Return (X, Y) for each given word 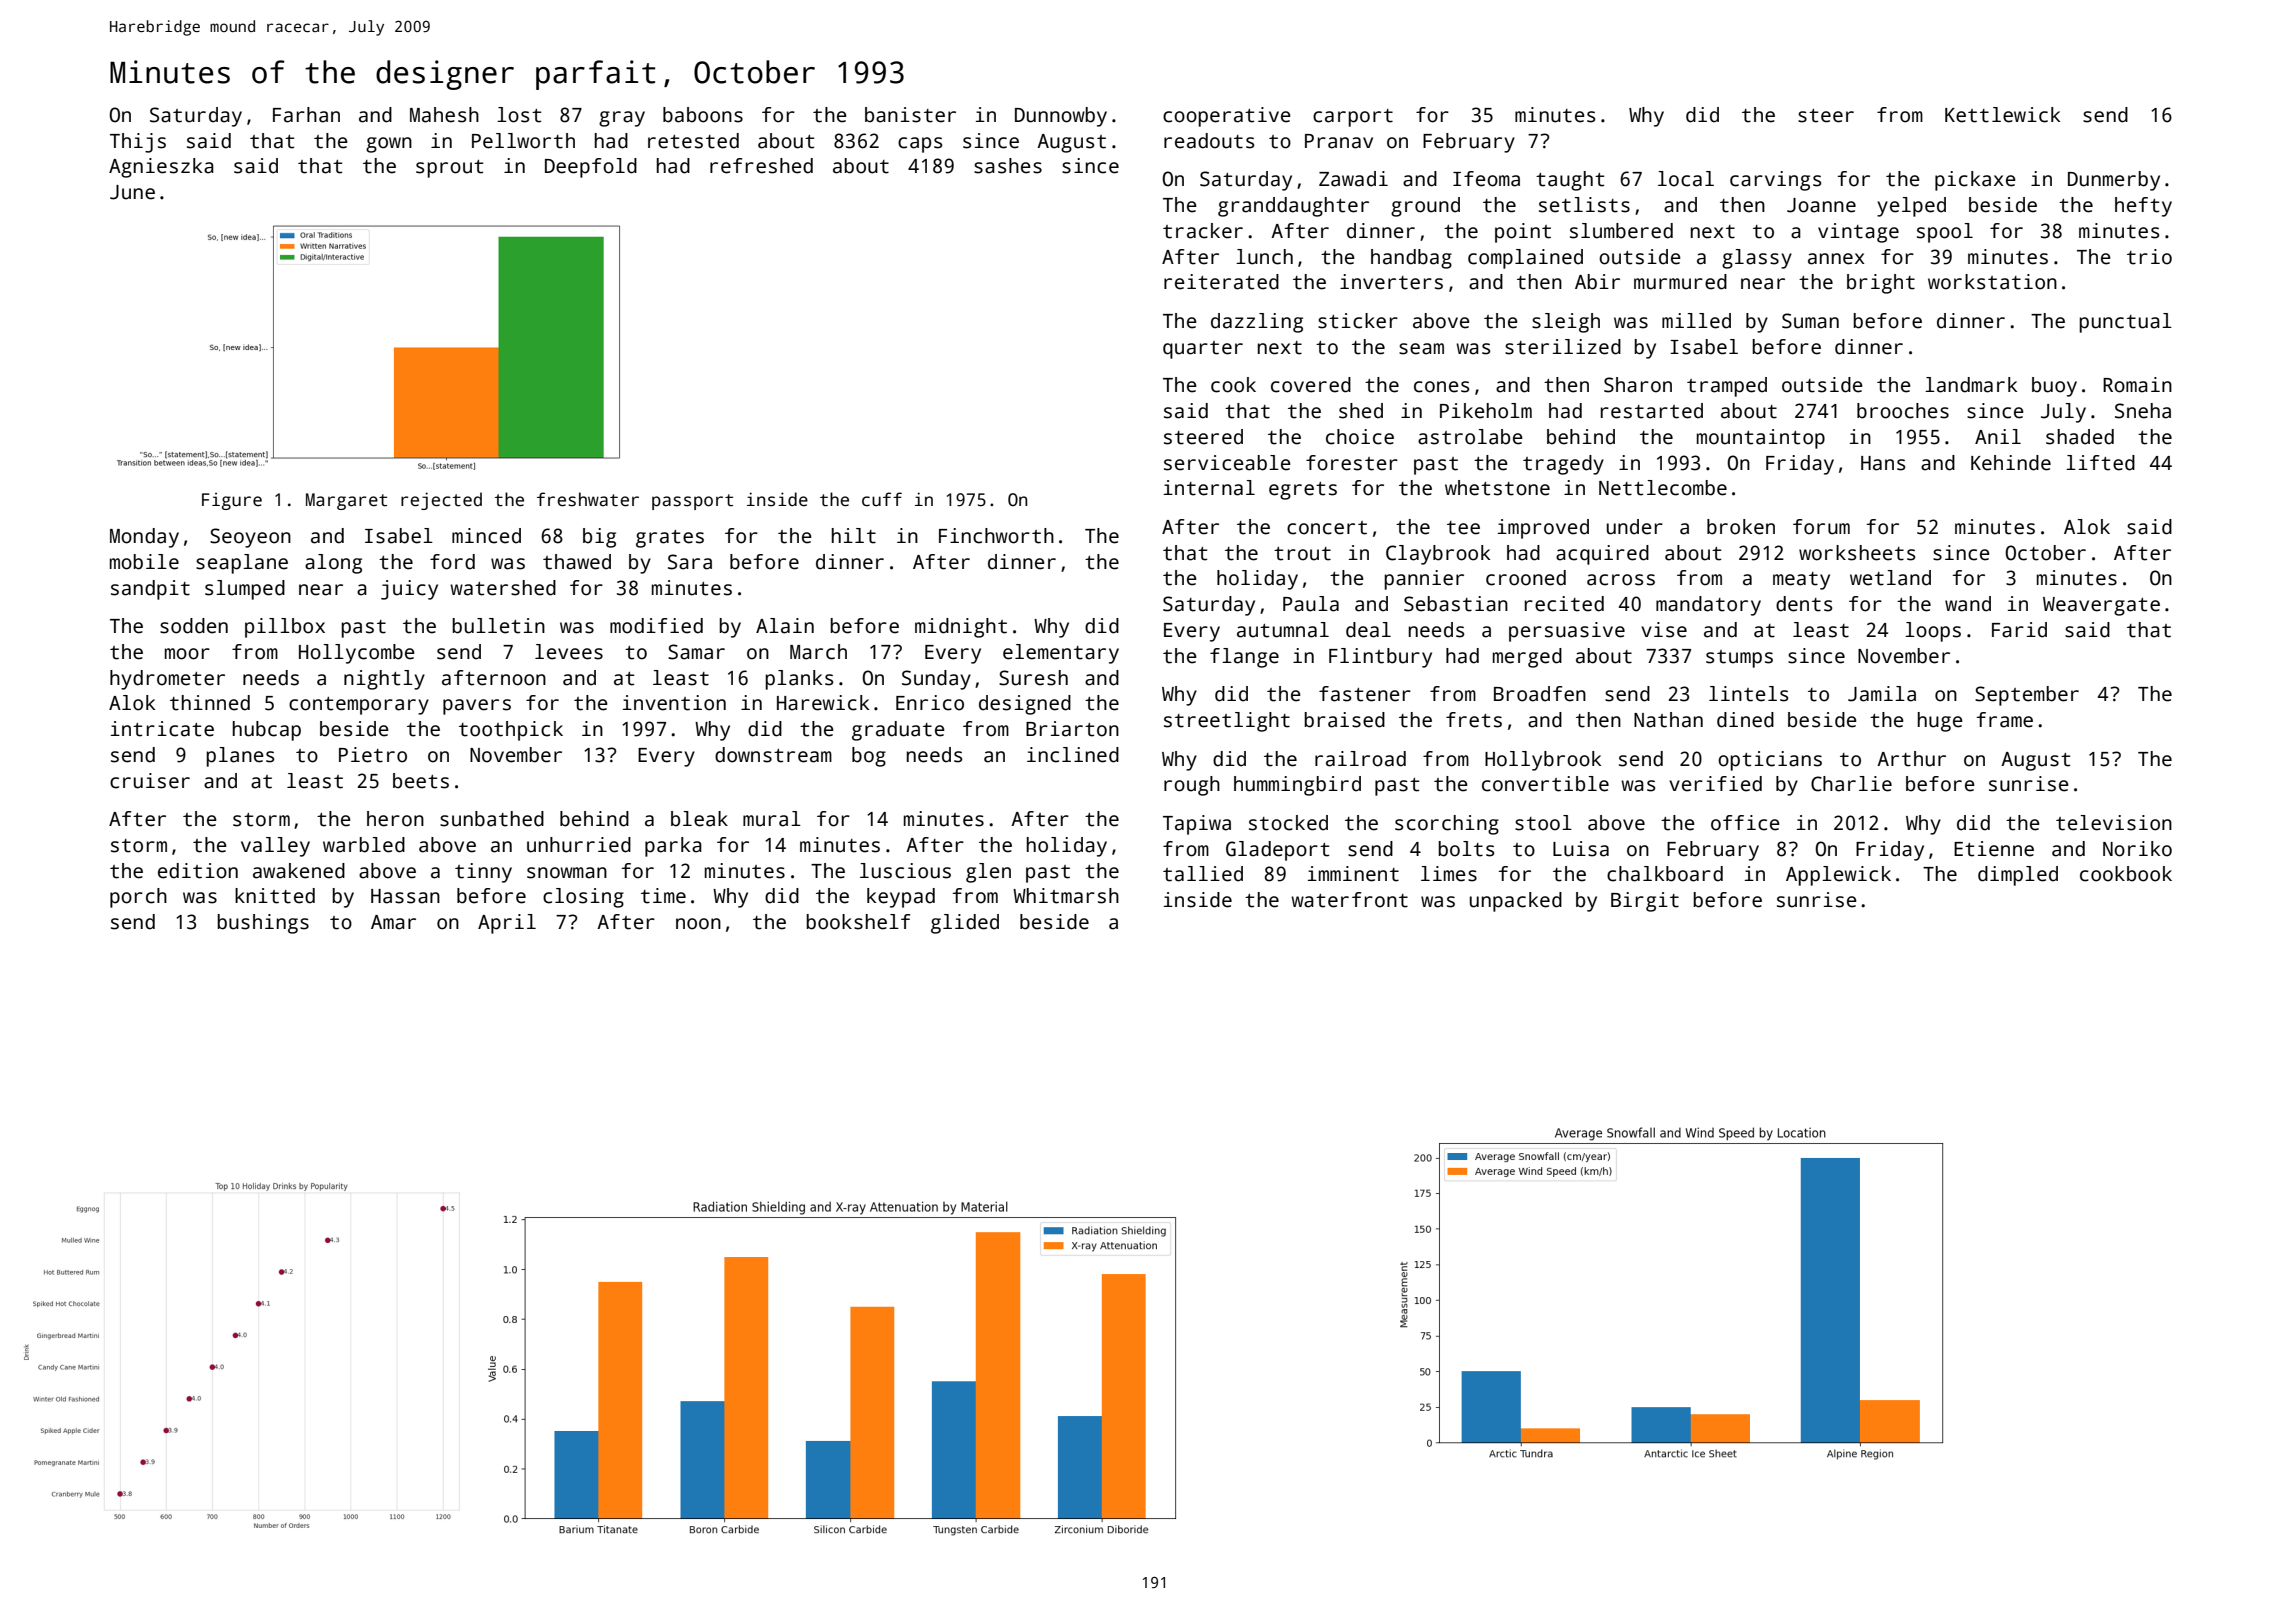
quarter (1203, 350)
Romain (2137, 385)
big (599, 538)
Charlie (1851, 784)
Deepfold (591, 168)
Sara (690, 562)
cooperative (1227, 117)
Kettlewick (2002, 115)
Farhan (306, 115)
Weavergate (2101, 606)
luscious (905, 871)
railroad (1360, 759)
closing (583, 898)
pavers (477, 707)
